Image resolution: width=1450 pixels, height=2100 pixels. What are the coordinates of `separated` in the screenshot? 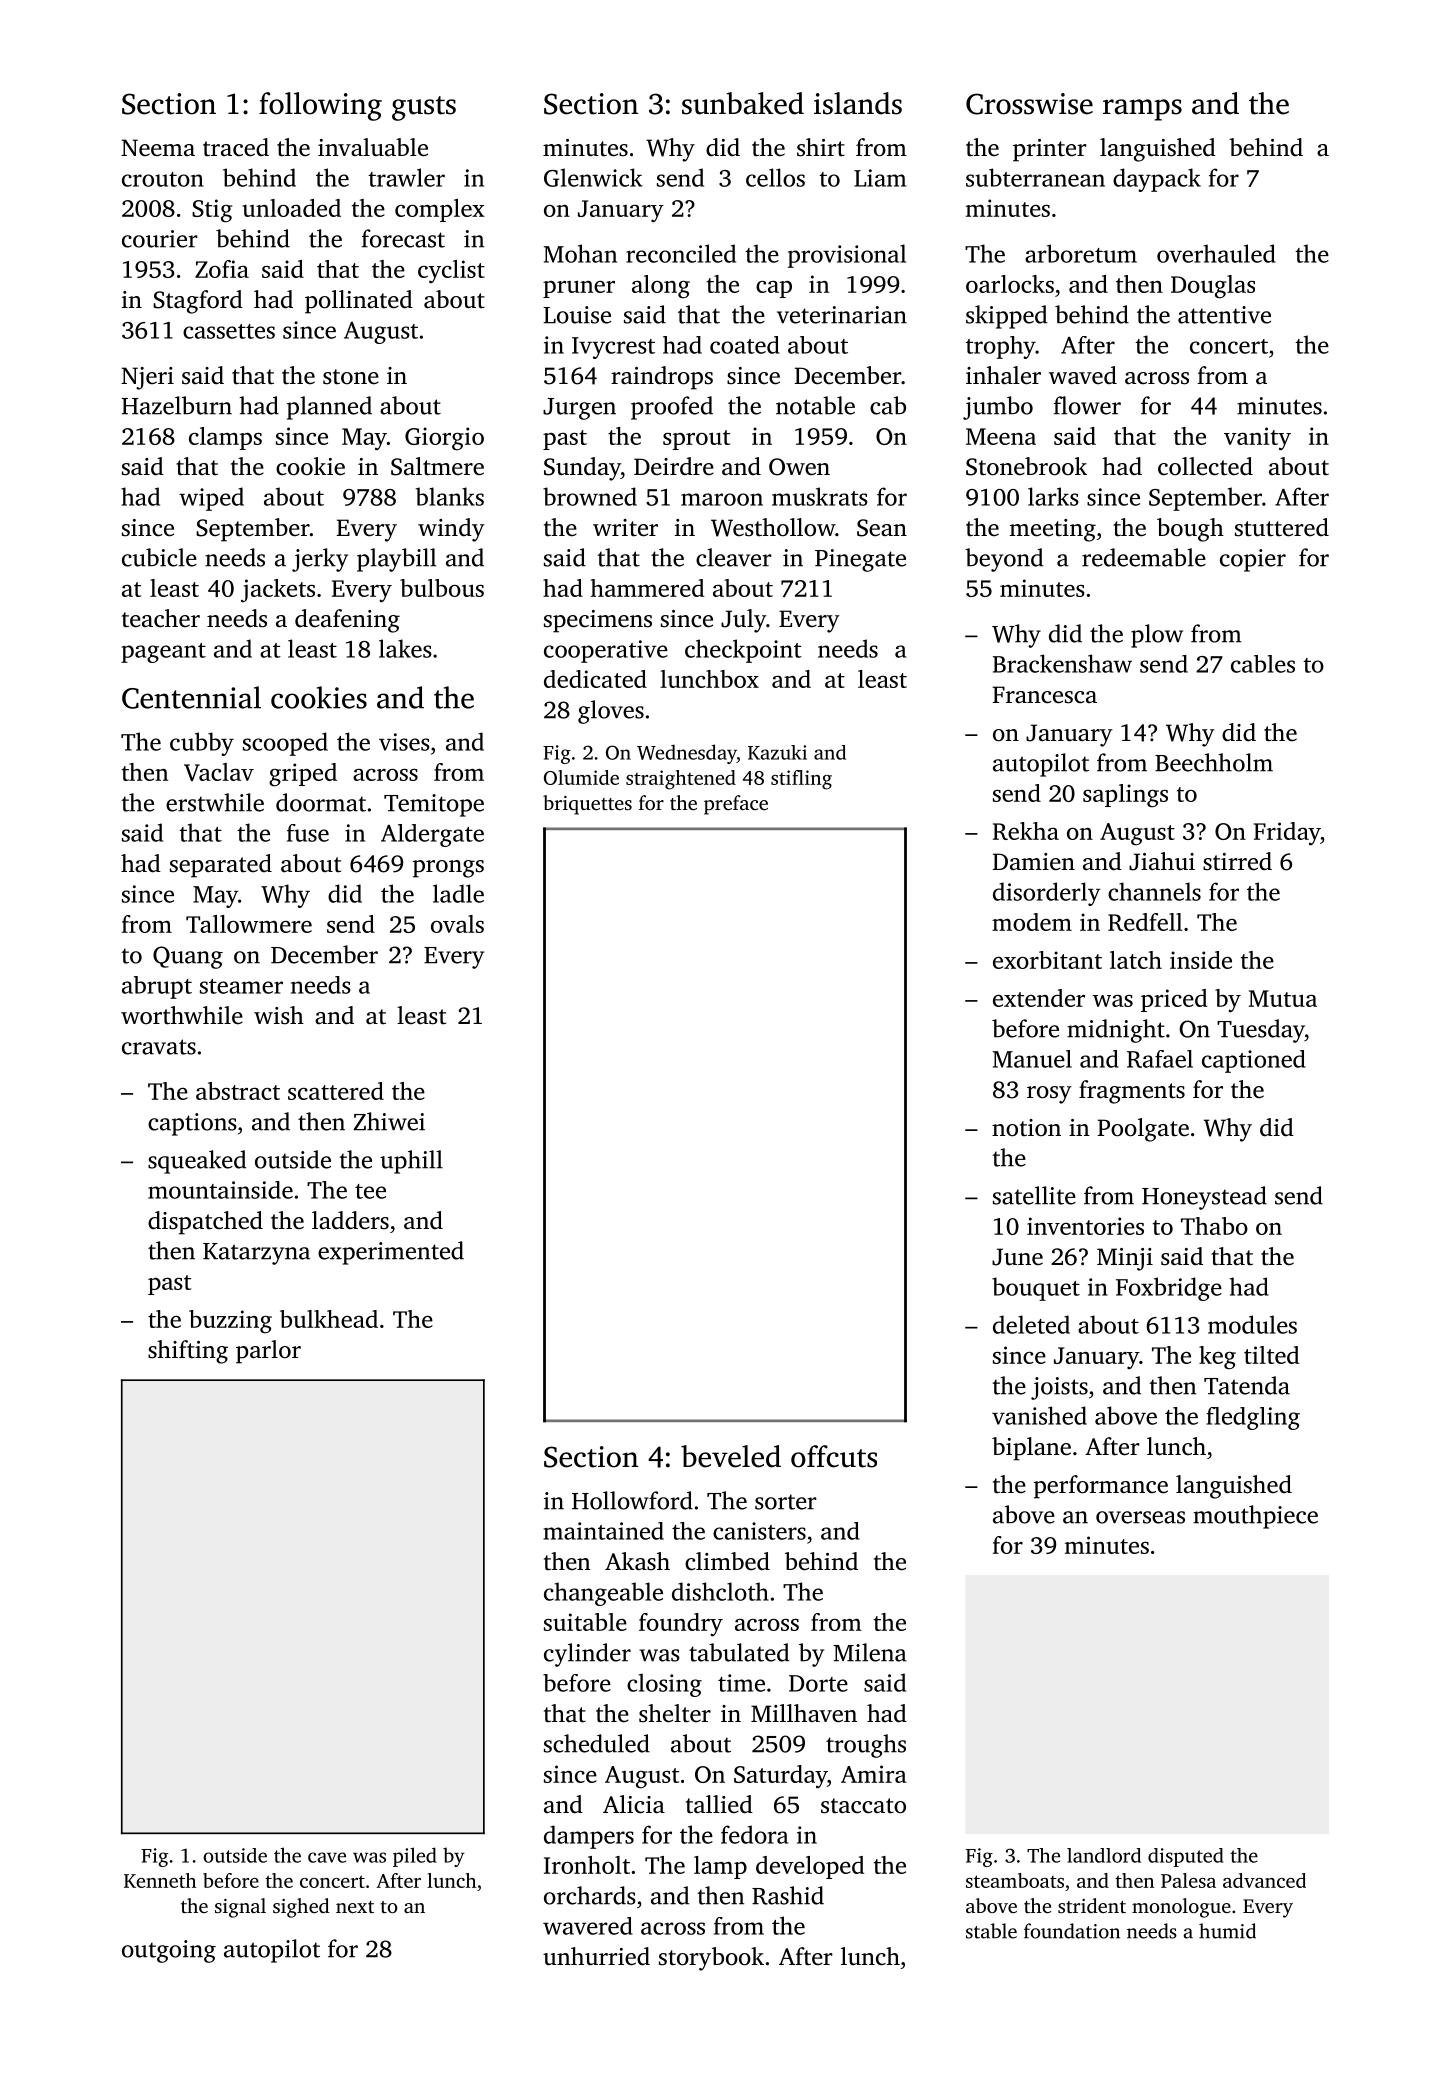 It's located at (221, 866).
